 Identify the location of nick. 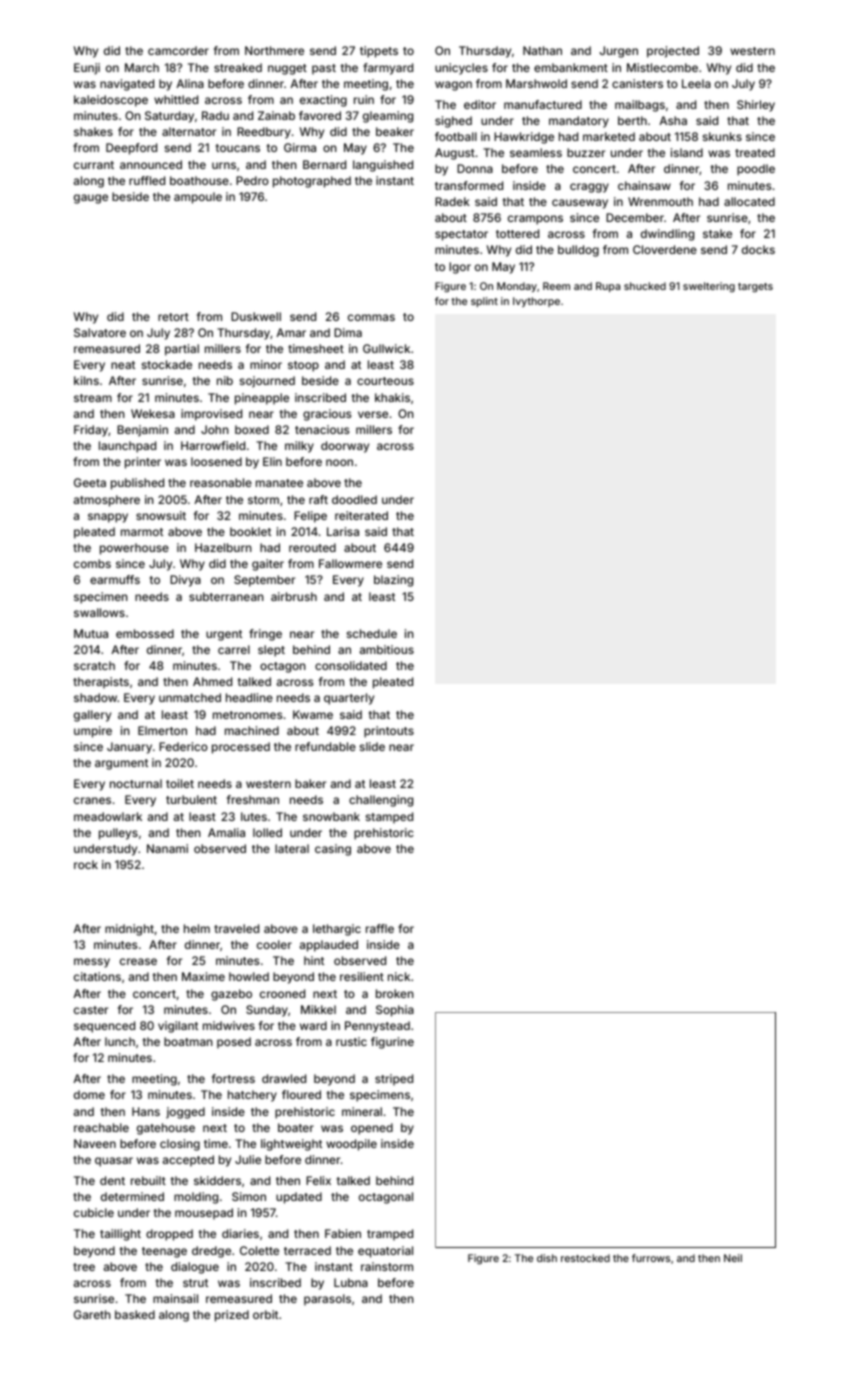
(399, 976).
